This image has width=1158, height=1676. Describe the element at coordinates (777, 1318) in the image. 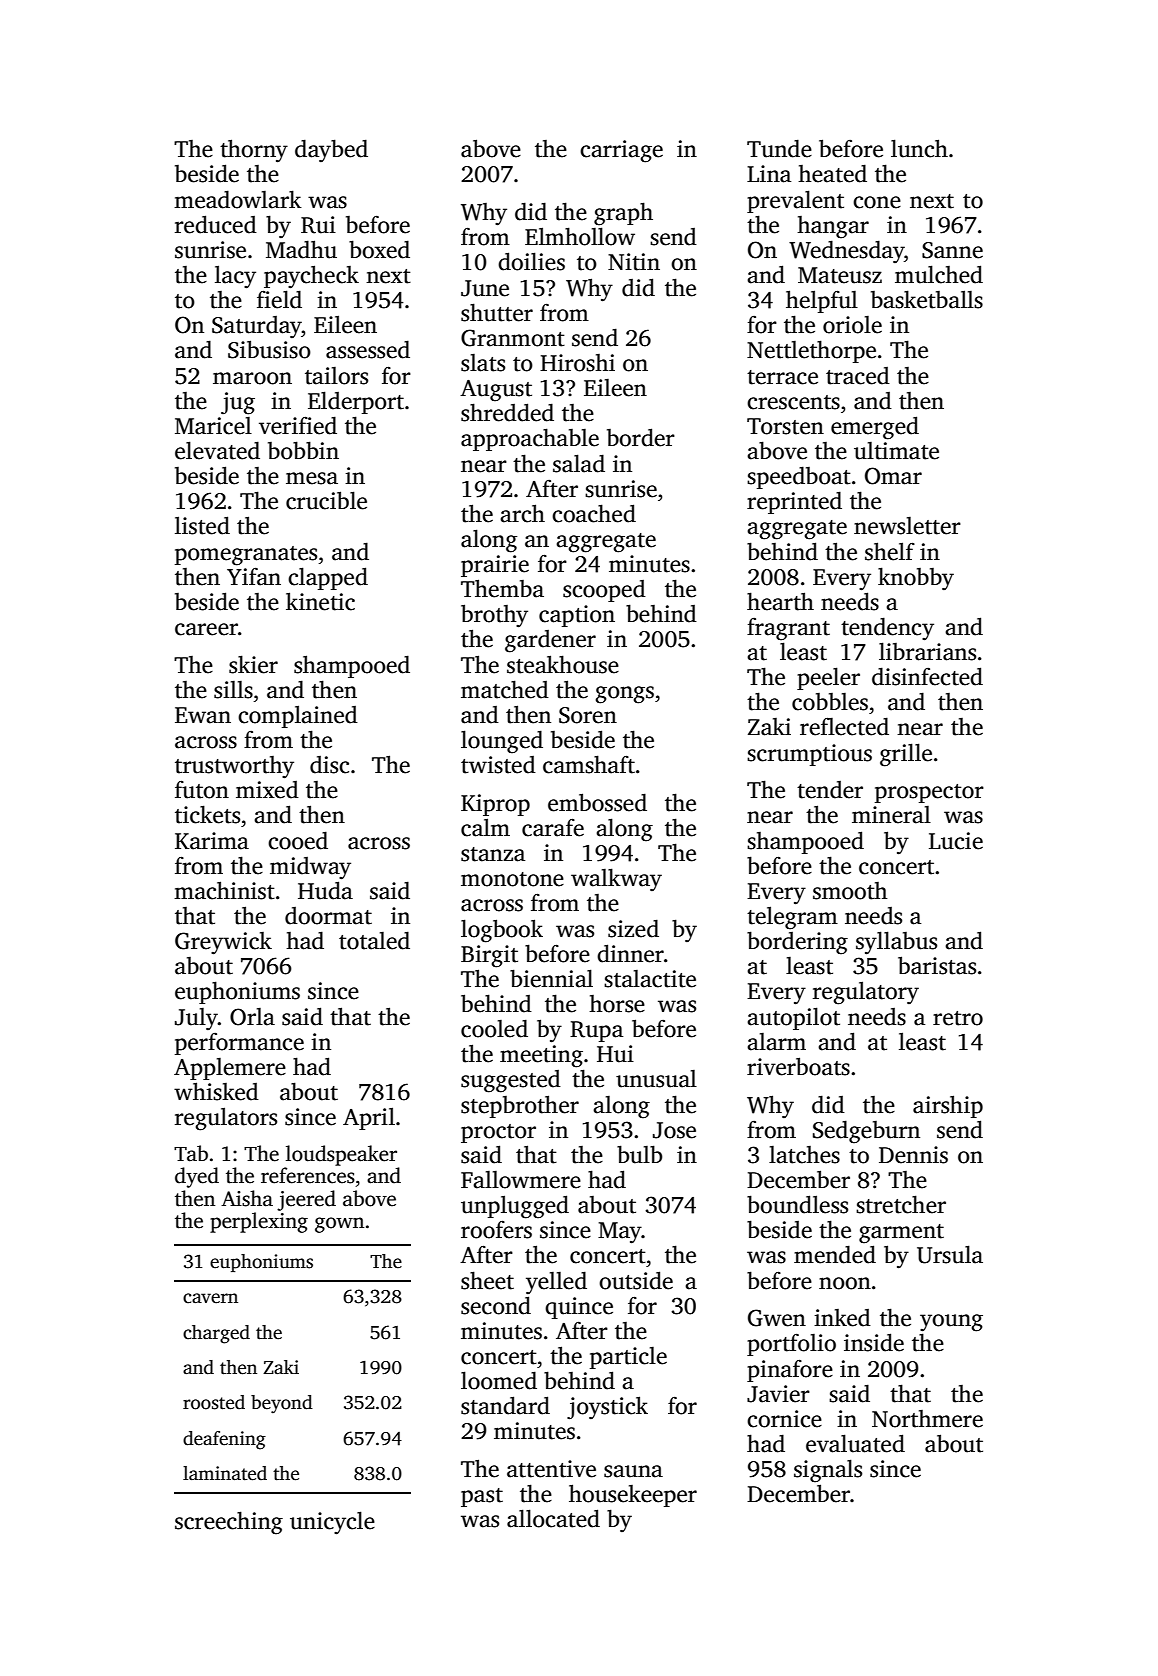

I see `Gwen` at that location.
